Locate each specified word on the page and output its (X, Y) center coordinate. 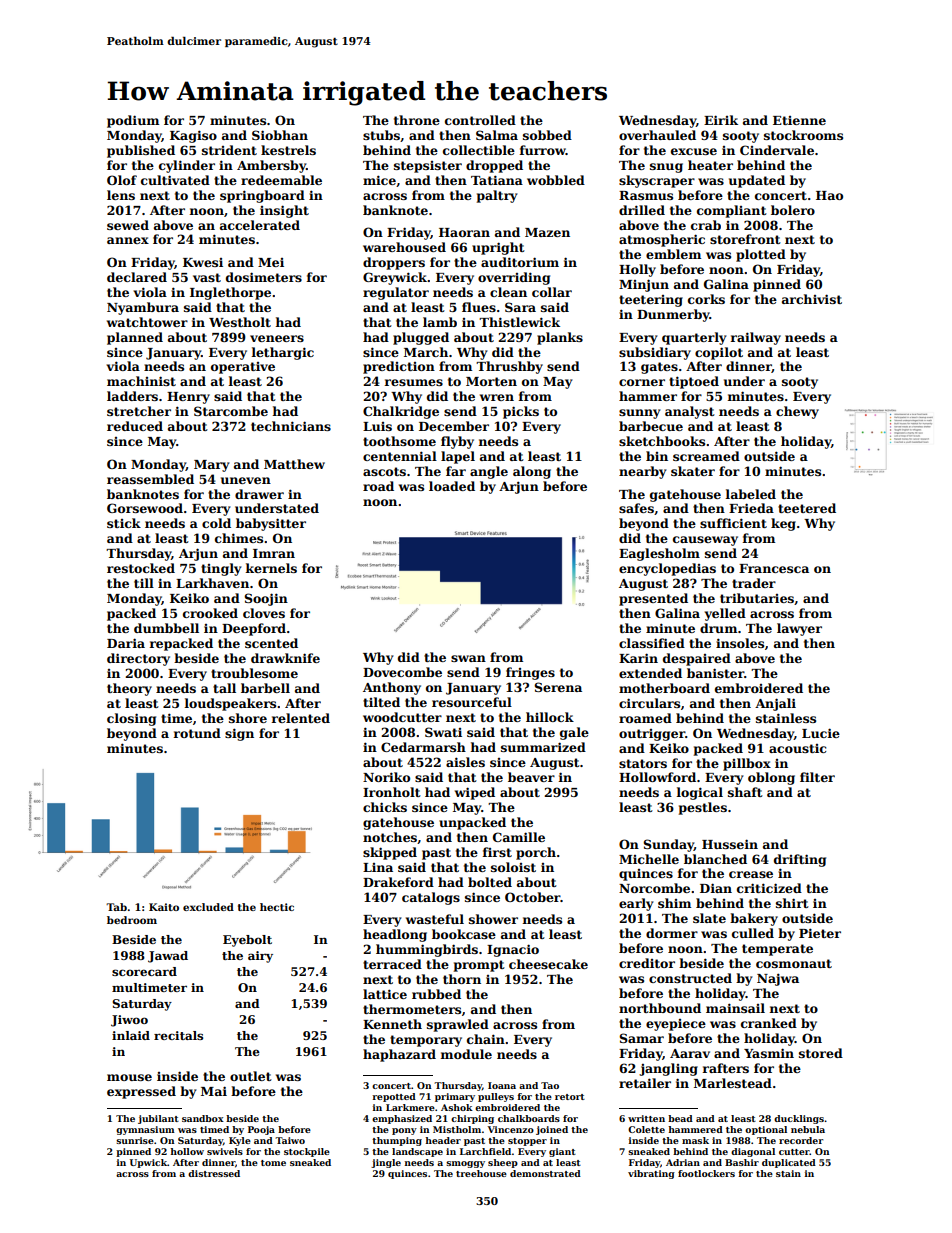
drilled (642, 210)
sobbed (547, 135)
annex (128, 240)
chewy (797, 412)
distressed (214, 1173)
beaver (531, 777)
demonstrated (545, 1173)
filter (817, 777)
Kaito (164, 907)
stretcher (139, 411)
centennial (400, 456)
